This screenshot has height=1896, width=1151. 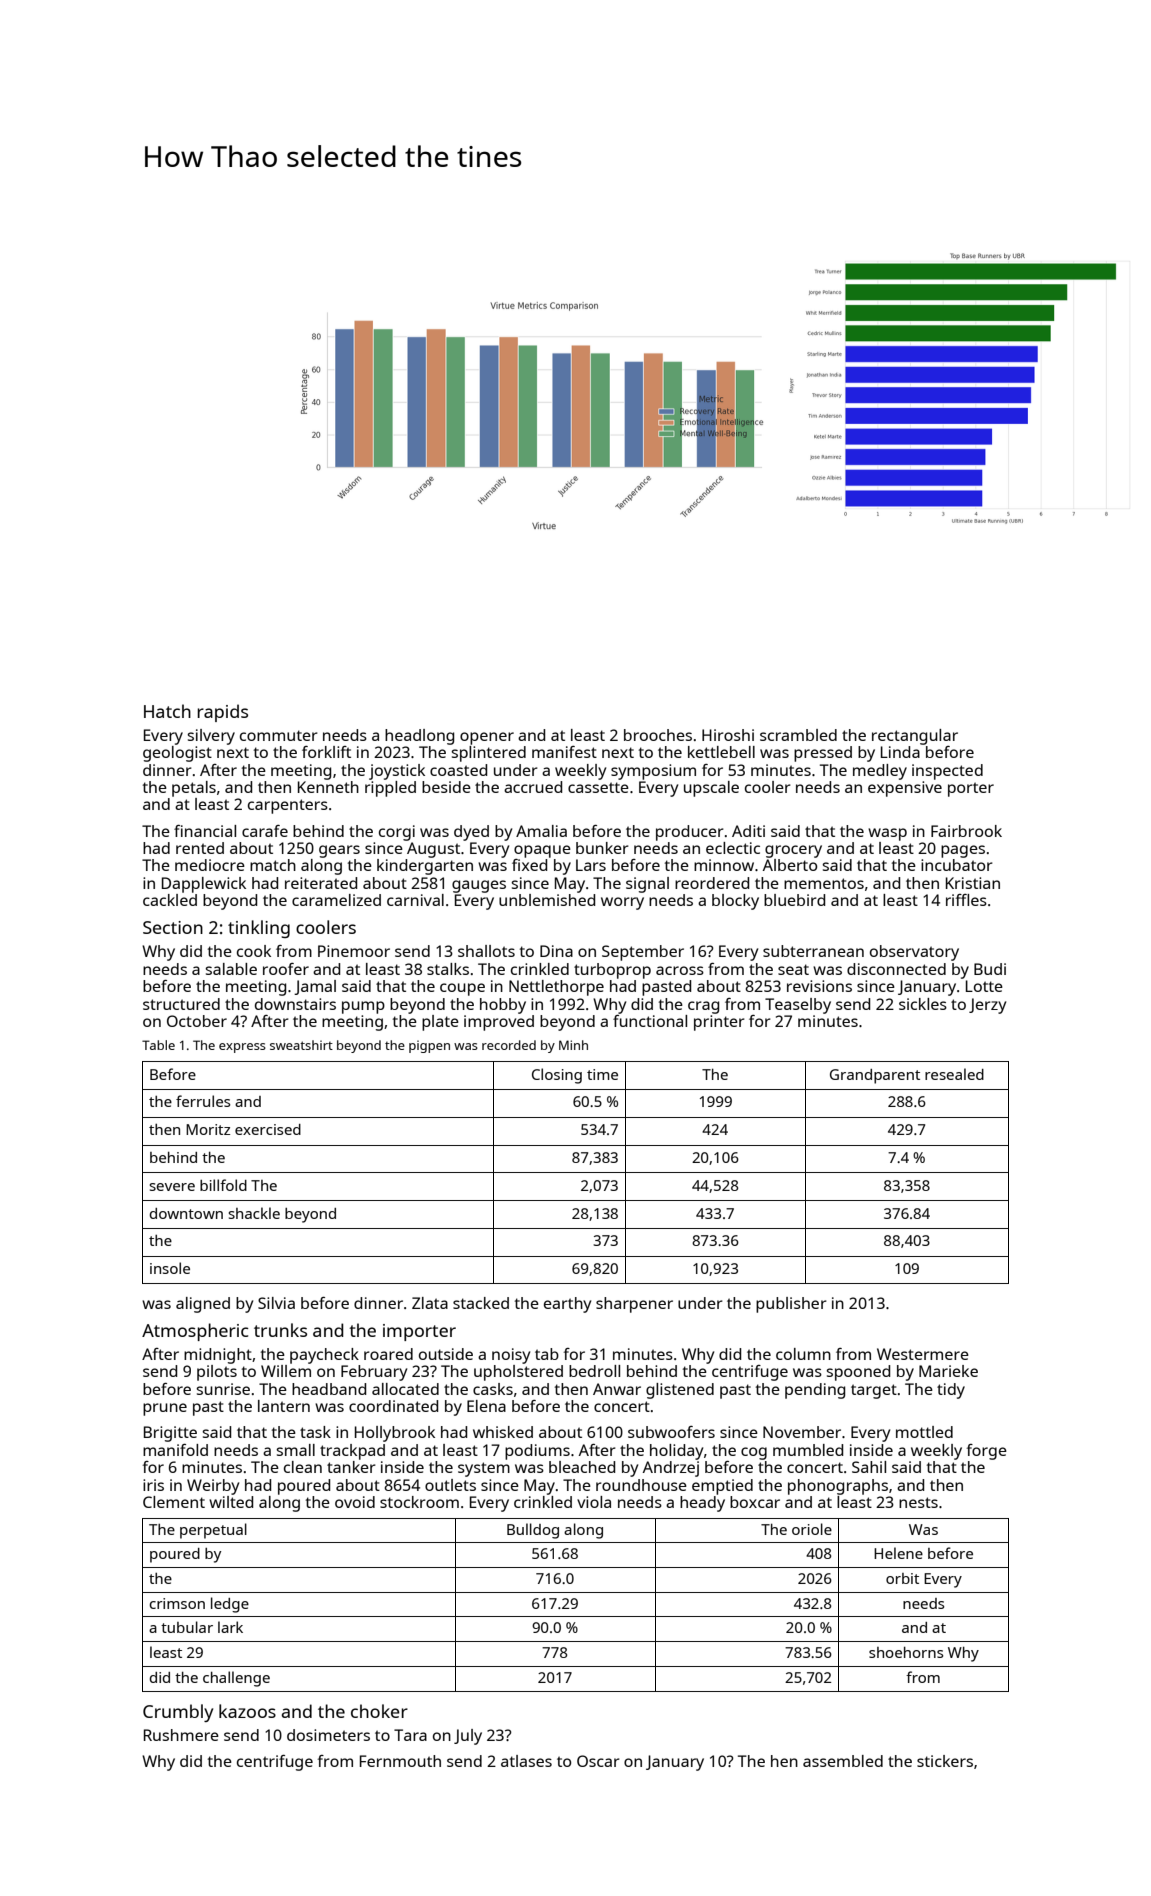 I want to click on shoehorns, so click(x=906, y=1652).
